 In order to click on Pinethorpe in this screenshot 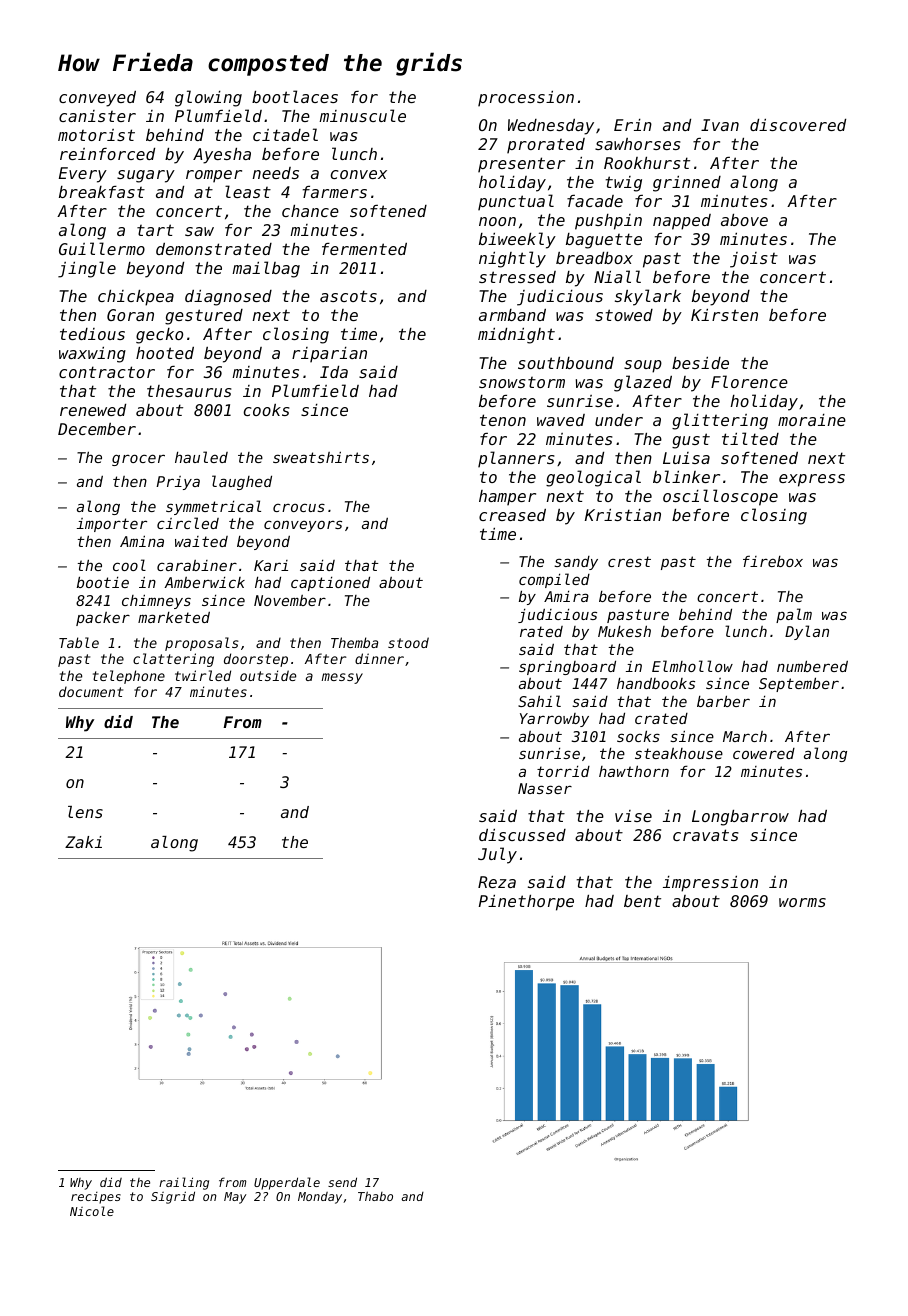, I will do `click(526, 903)`.
